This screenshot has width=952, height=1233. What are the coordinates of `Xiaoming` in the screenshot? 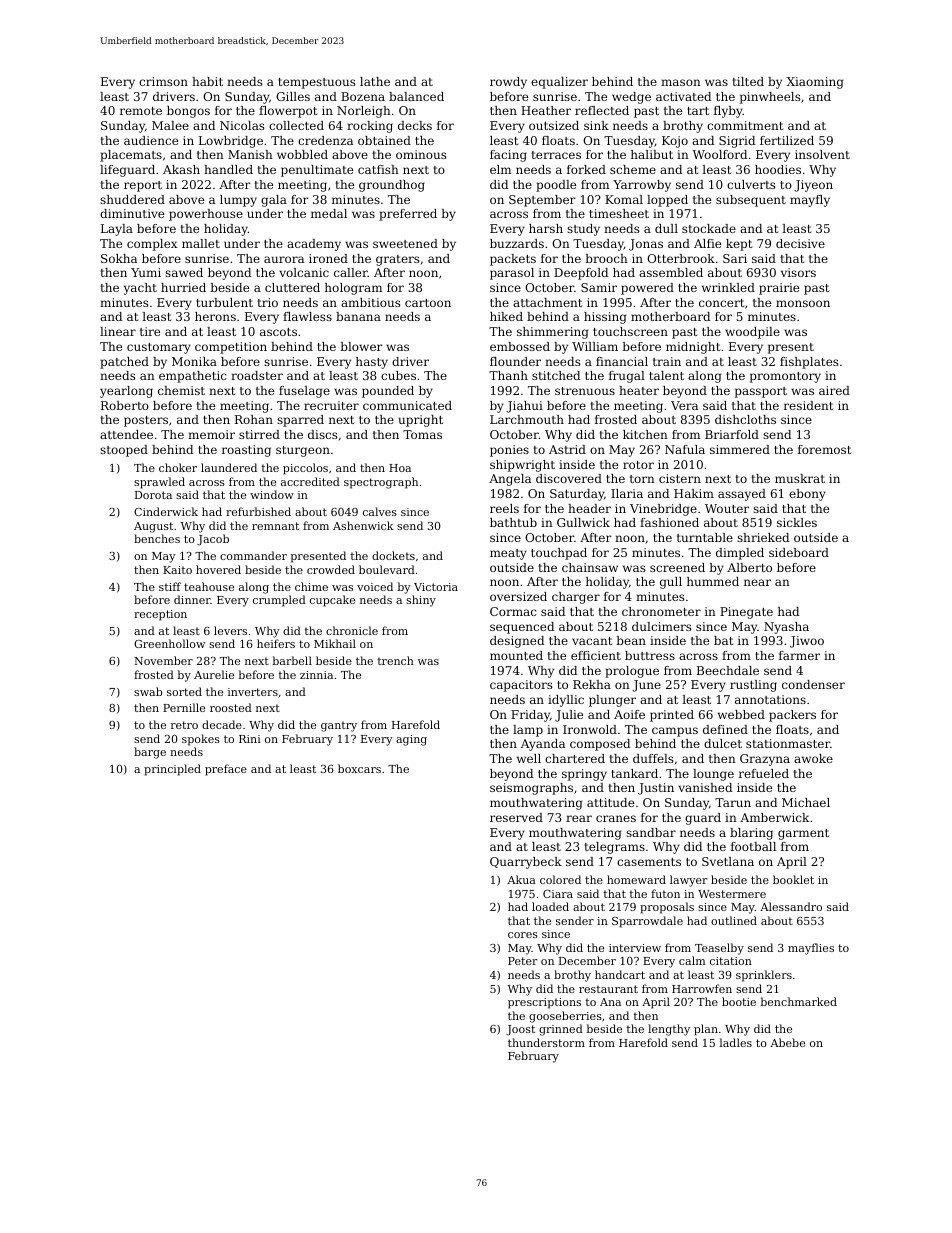 It's located at (814, 83).
